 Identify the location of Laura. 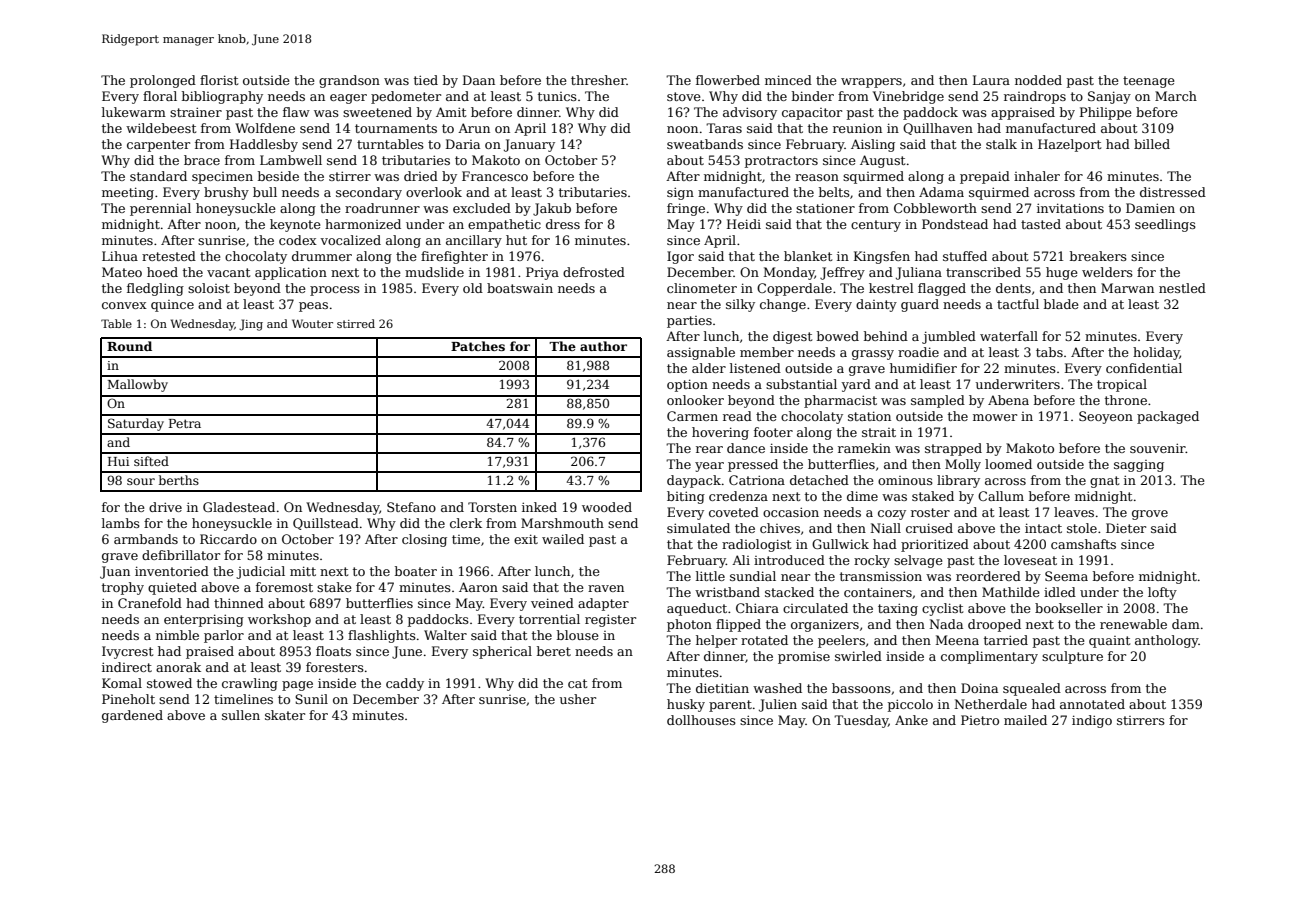
(991, 80).
